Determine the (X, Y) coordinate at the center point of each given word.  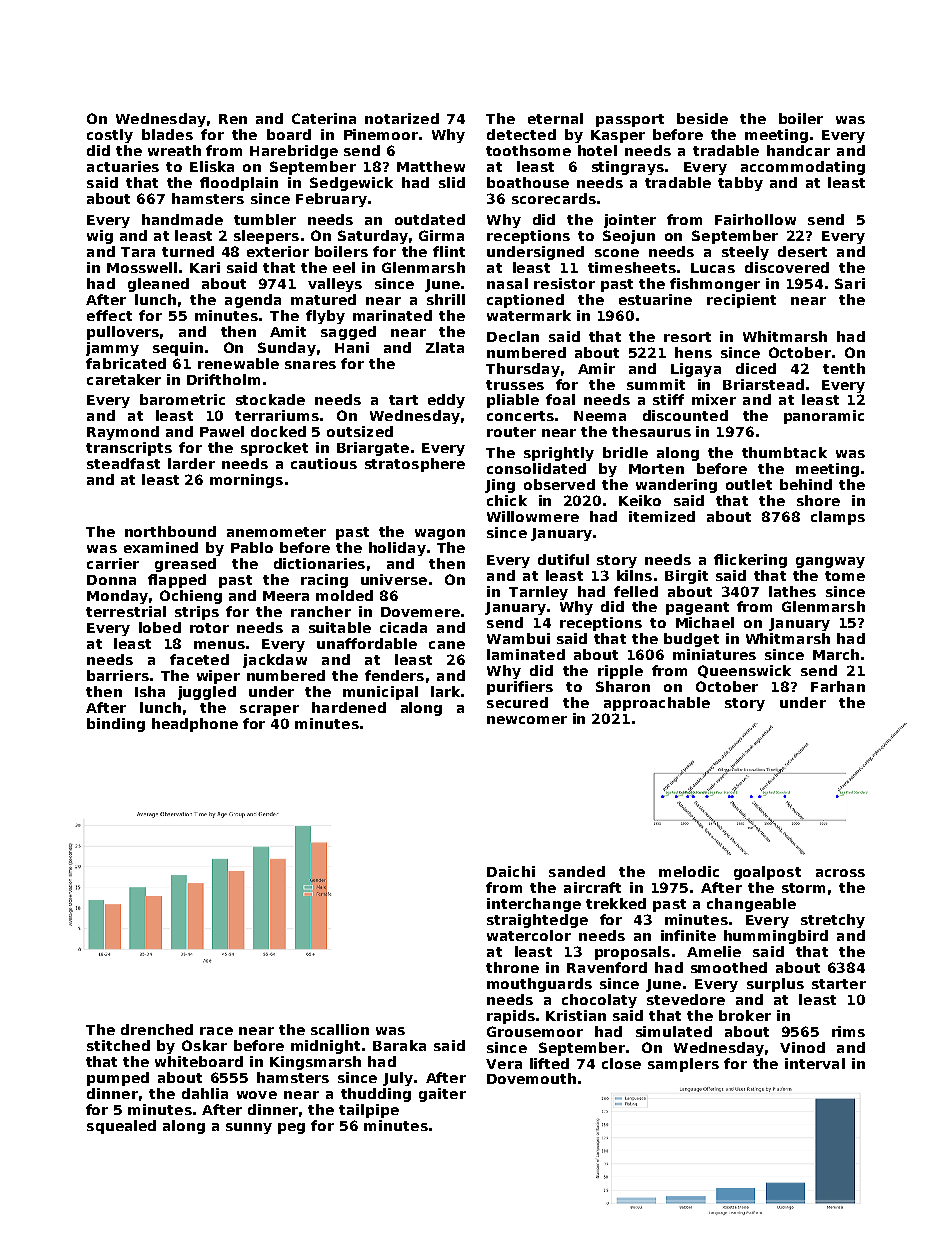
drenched (157, 1029)
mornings (246, 481)
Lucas (713, 268)
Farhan (838, 686)
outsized (360, 431)
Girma (441, 235)
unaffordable (367, 643)
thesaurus (651, 431)
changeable (751, 905)
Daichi (511, 871)
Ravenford (607, 967)
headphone (195, 725)
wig (100, 237)
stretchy (833, 921)
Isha (150, 691)
